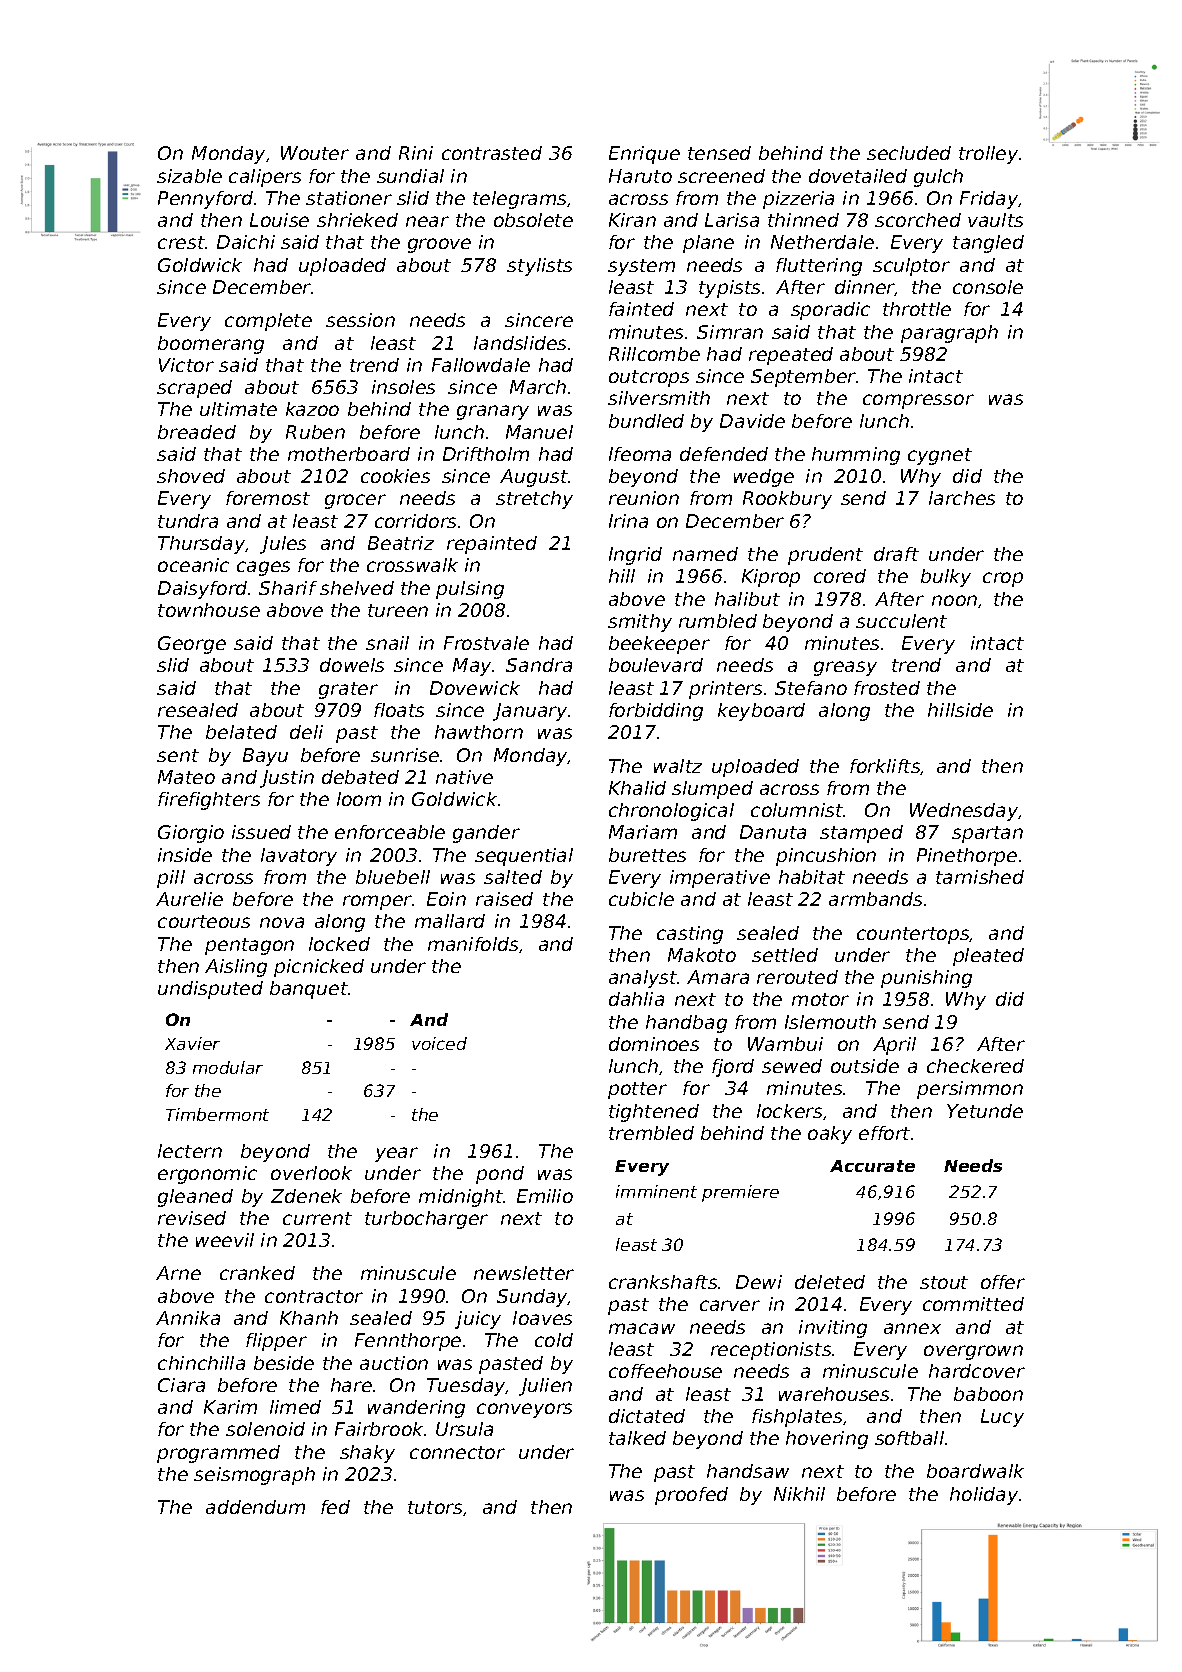 Image resolution: width=1182 pixels, height=1672 pixels. Describe the element at coordinates (236, 968) in the screenshot. I see `Aisling` at that location.
